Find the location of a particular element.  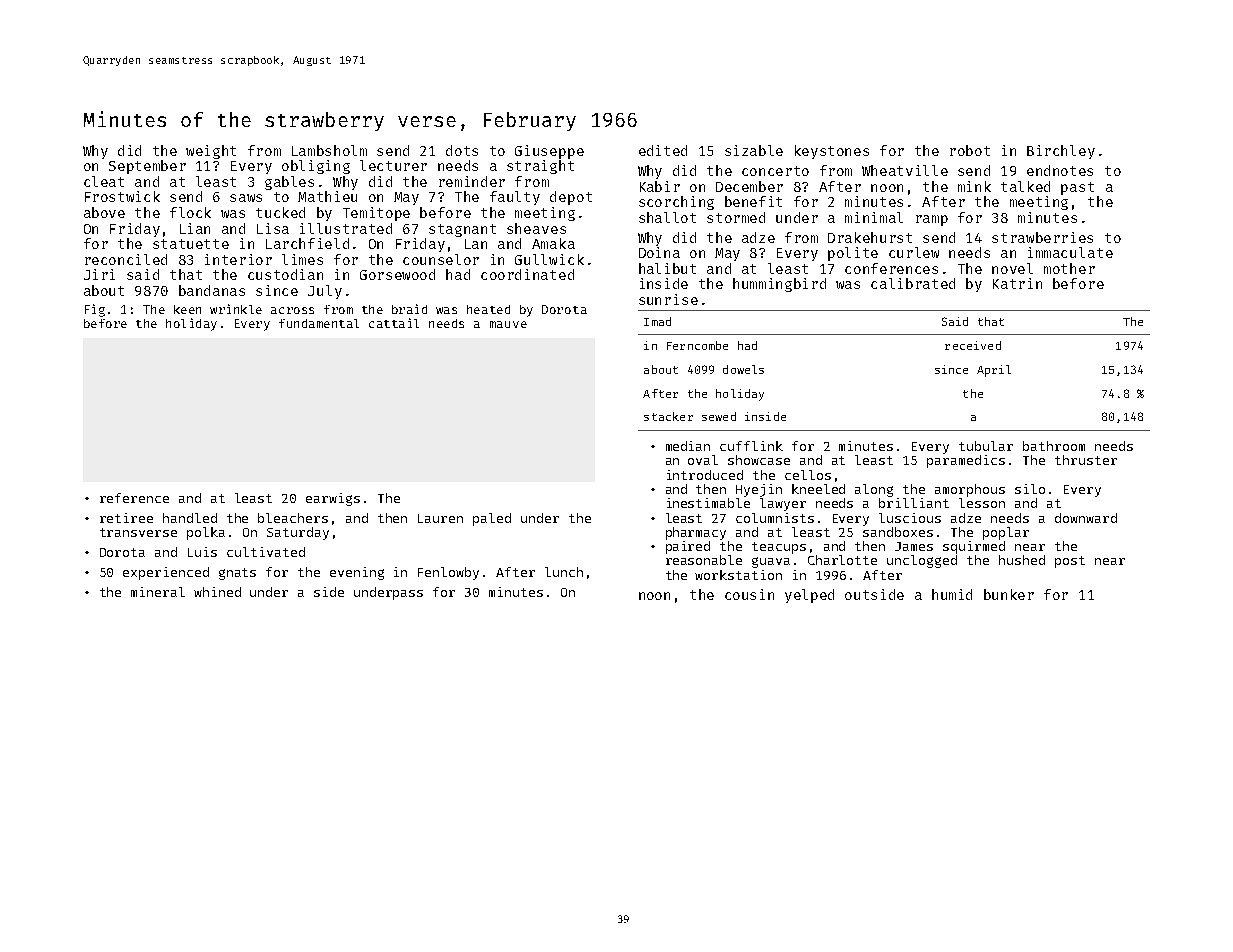

calibrated is located at coordinates (913, 283).
